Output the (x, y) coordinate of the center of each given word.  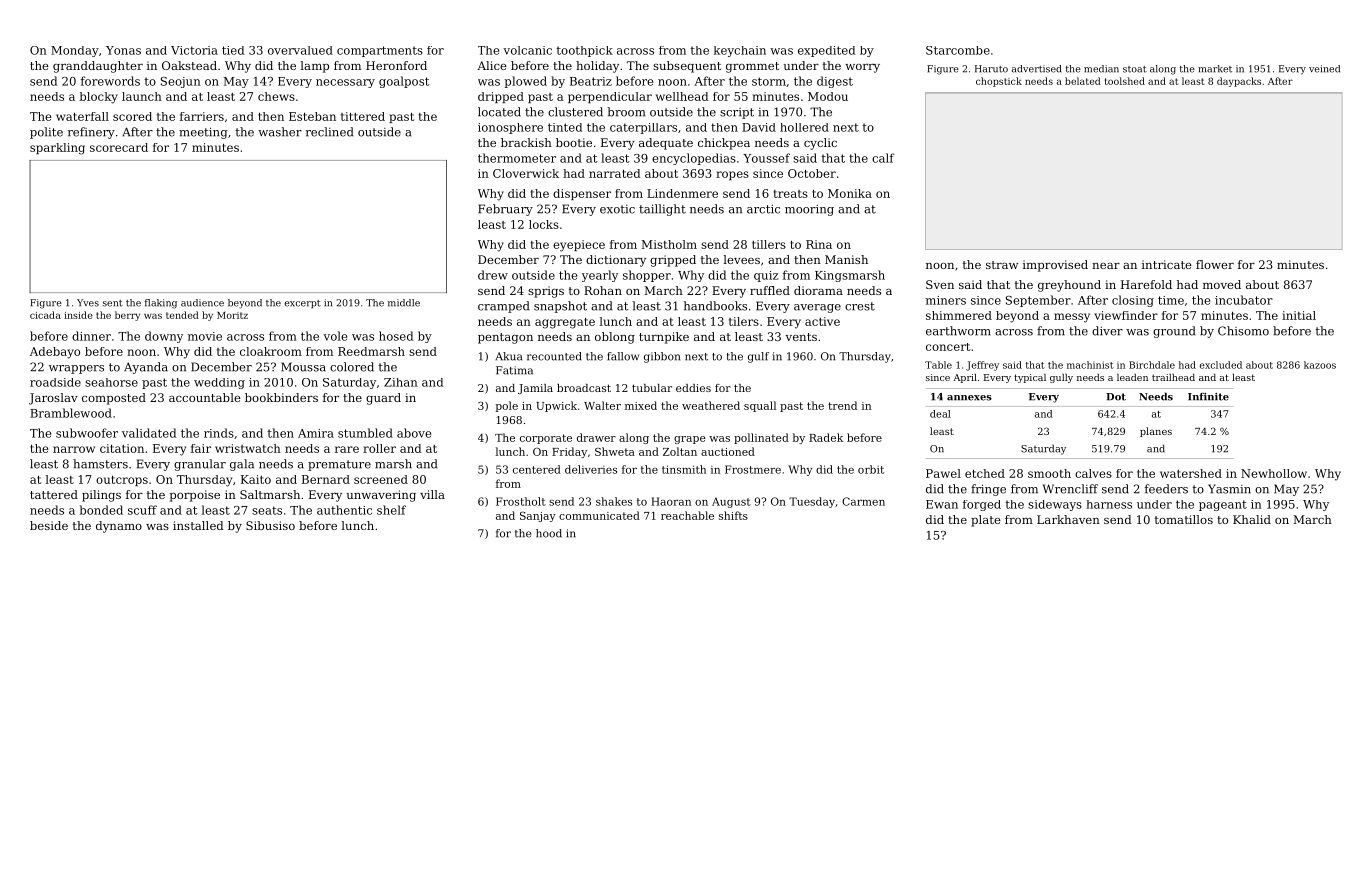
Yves (88, 303)
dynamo (119, 527)
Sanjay (538, 517)
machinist (1090, 365)
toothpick (585, 51)
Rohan (603, 290)
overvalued (300, 50)
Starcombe (958, 50)
